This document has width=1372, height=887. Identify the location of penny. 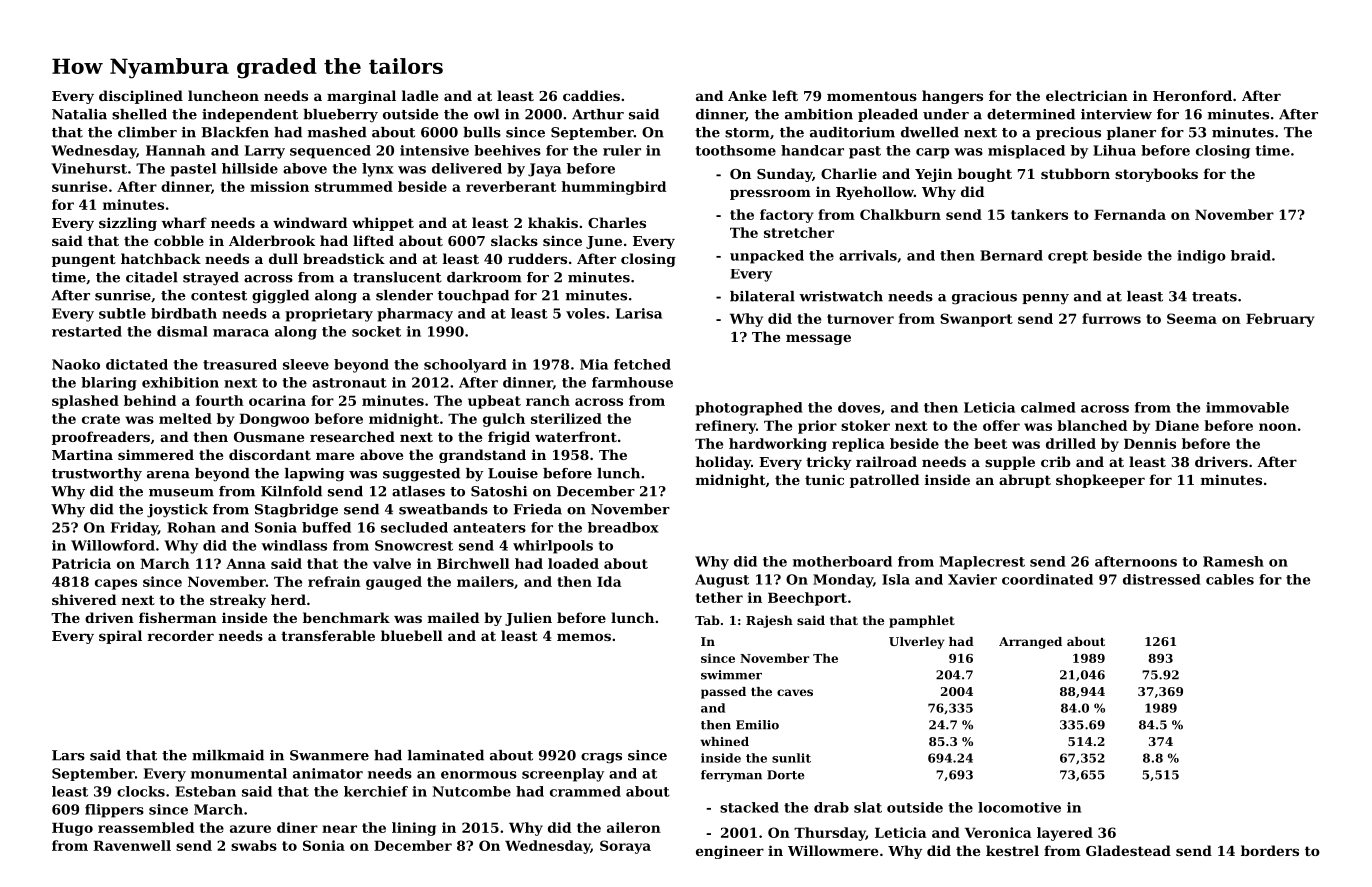
(1045, 299).
